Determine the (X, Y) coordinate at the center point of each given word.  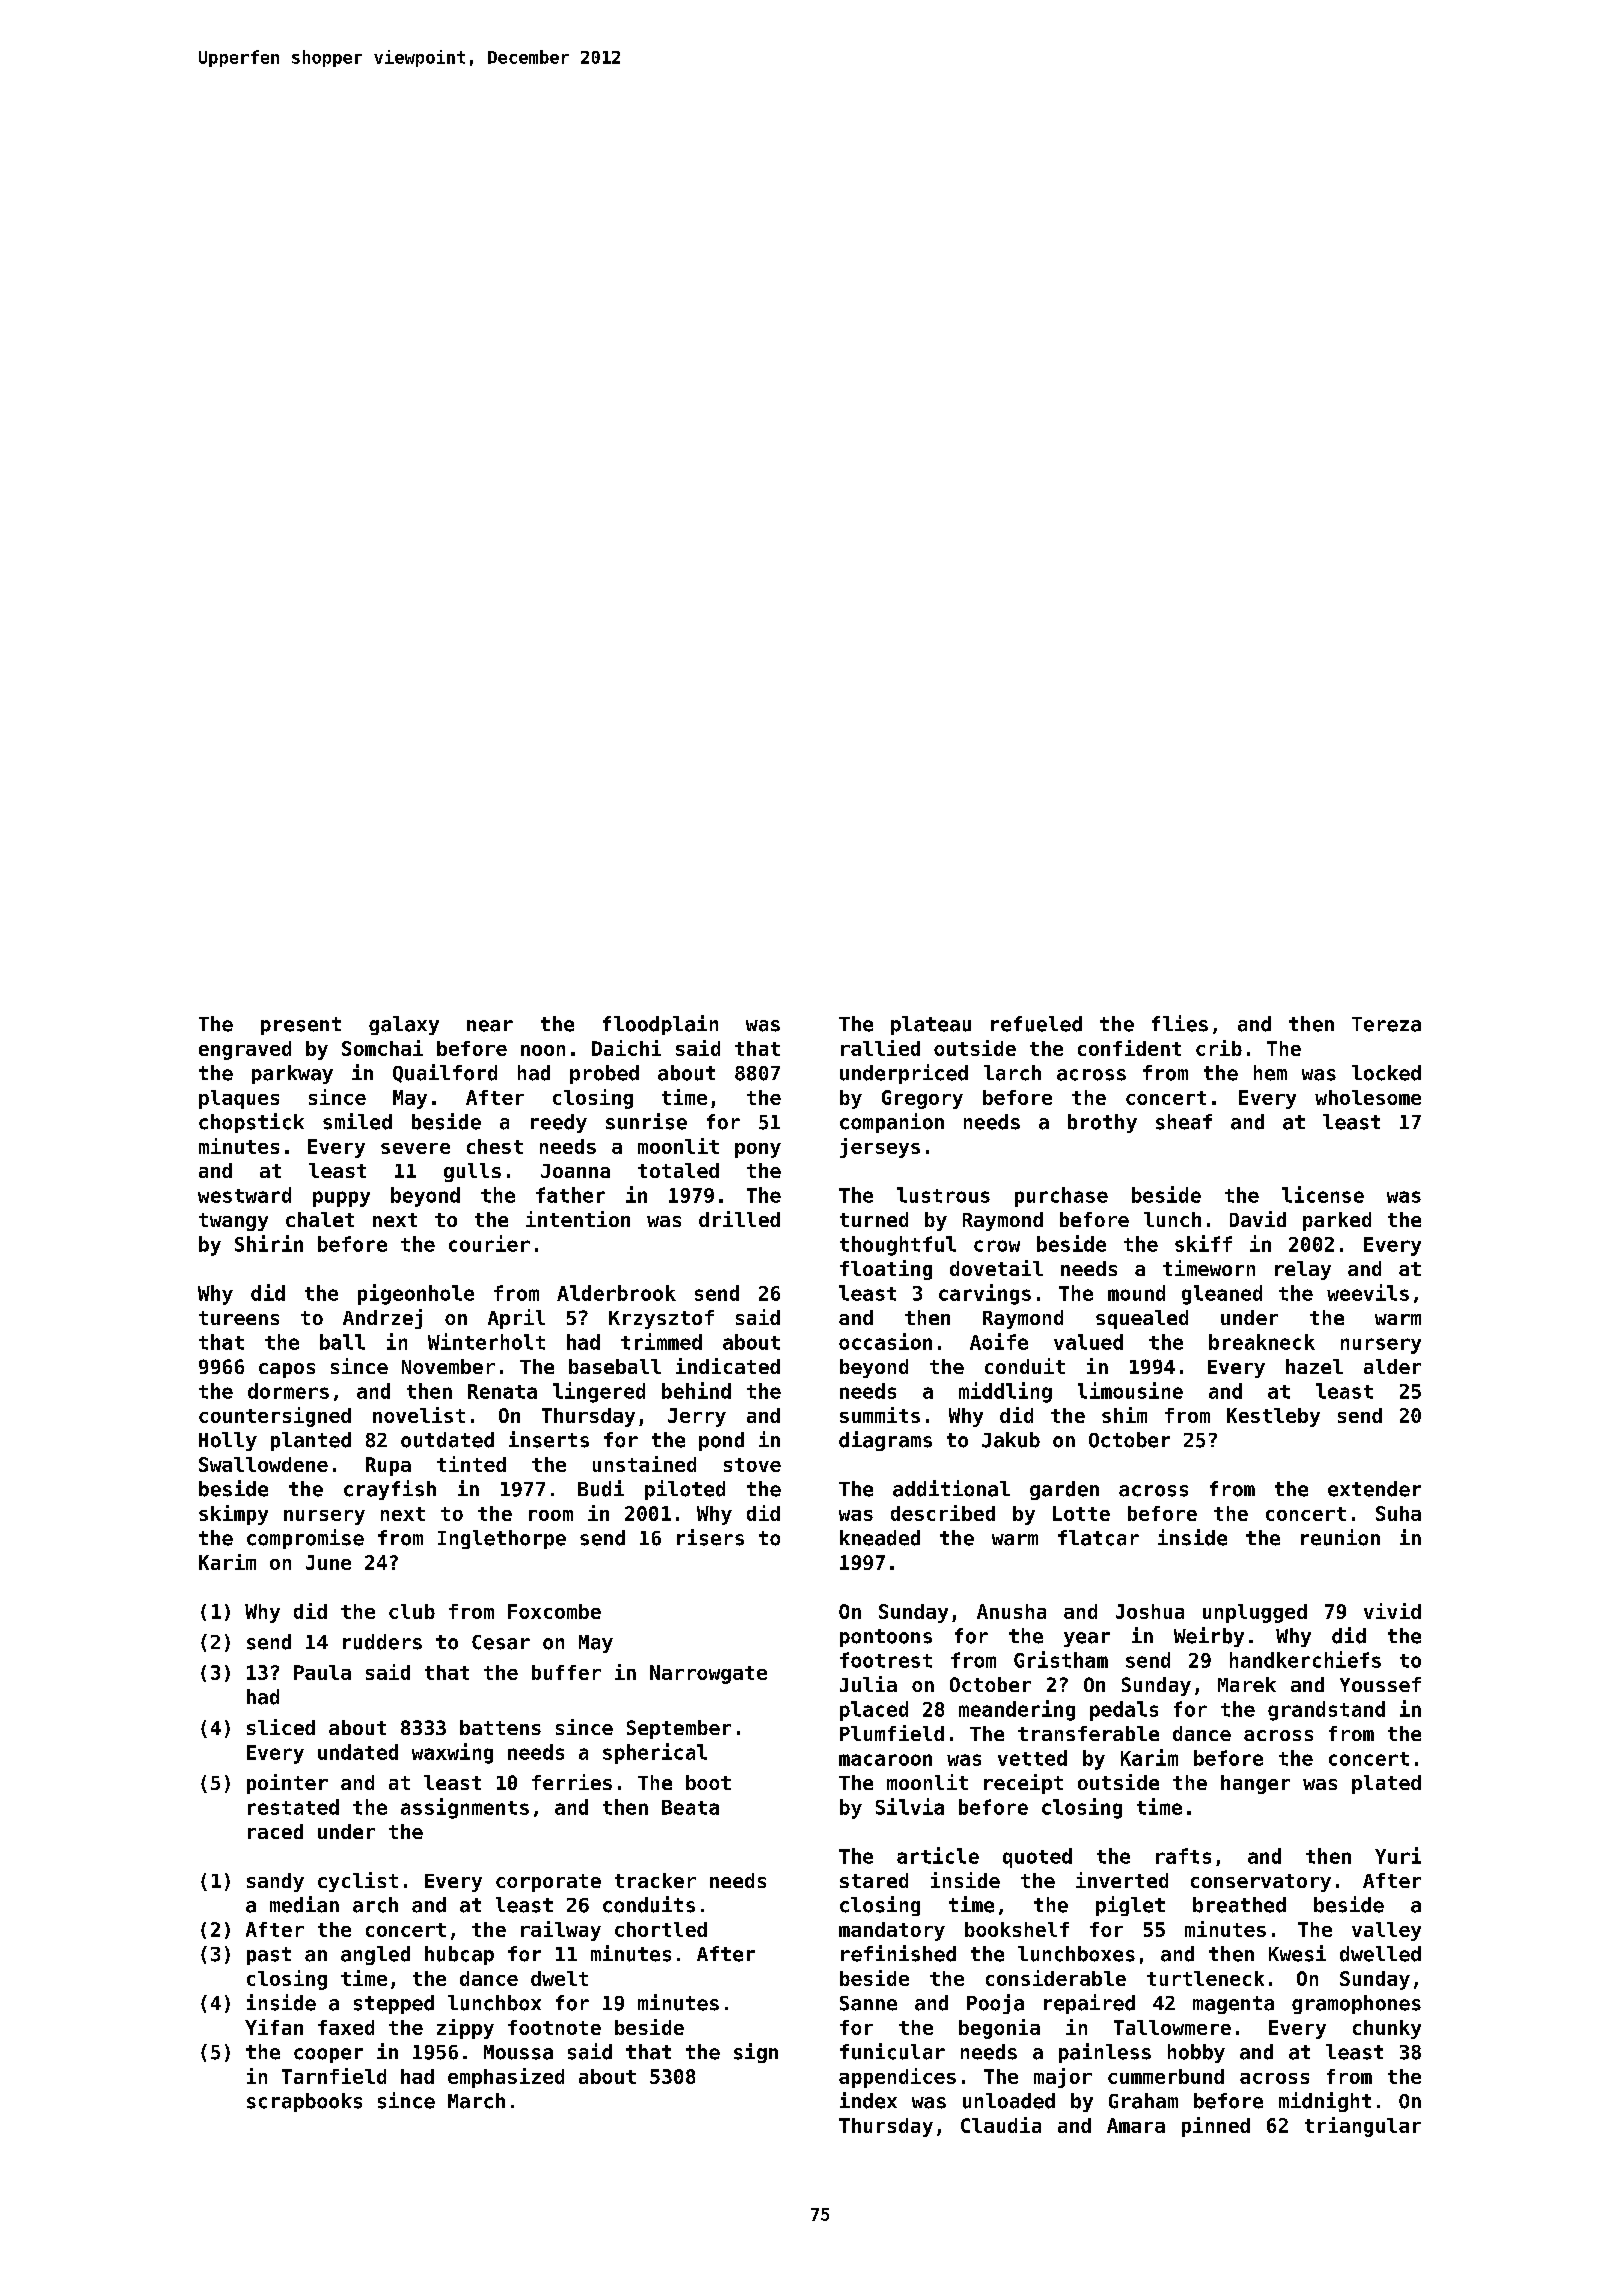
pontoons (886, 1638)
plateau (931, 1025)
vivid (1392, 1611)
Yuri (1398, 1855)
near (490, 1026)
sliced (281, 1727)
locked (1386, 1073)
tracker (655, 1880)
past (269, 1956)
